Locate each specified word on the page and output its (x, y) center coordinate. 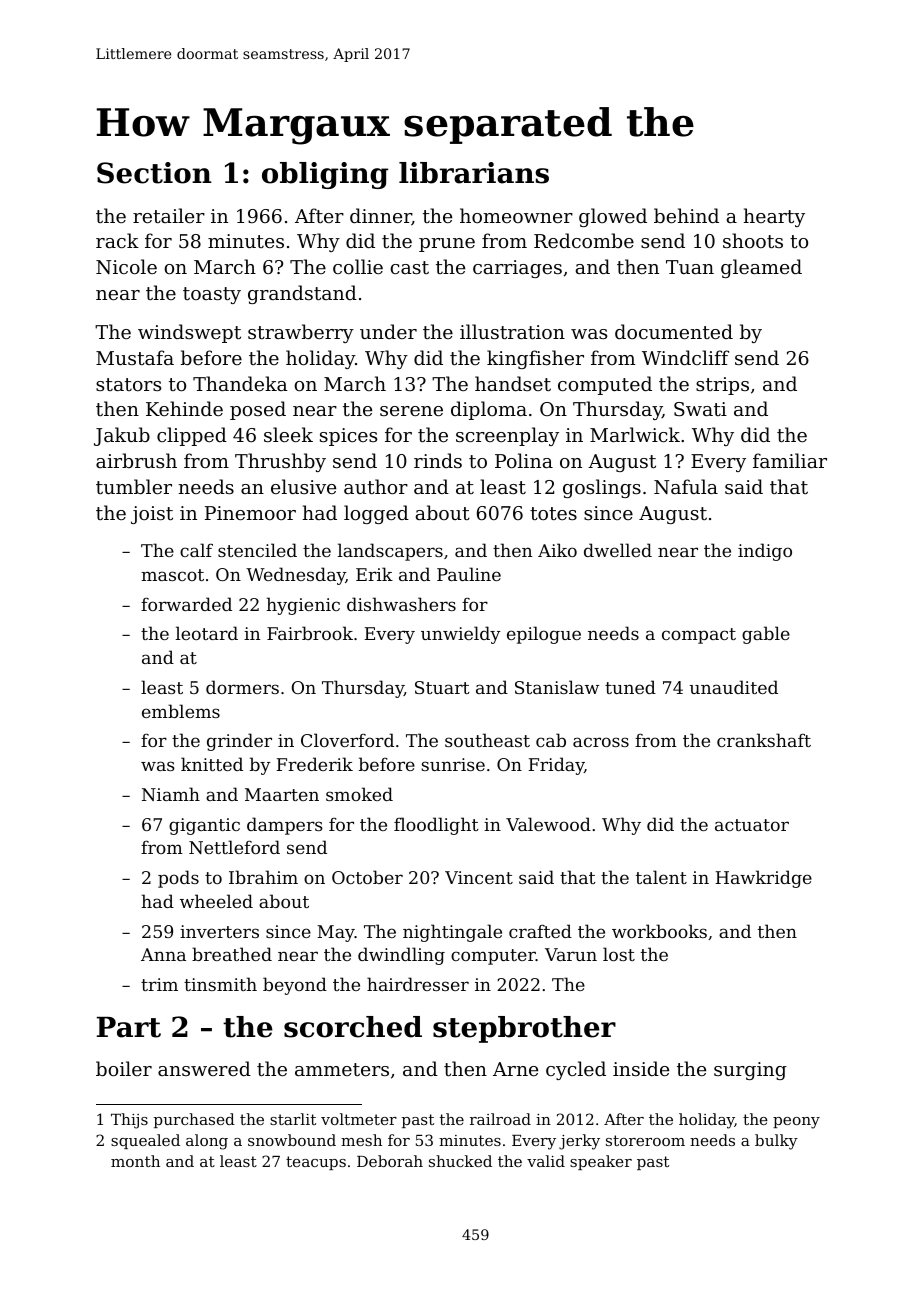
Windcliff (685, 357)
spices (348, 437)
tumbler (134, 486)
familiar (790, 460)
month (135, 1161)
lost (619, 954)
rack (117, 240)
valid (546, 1161)
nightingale (452, 933)
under (388, 331)
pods (178, 879)
